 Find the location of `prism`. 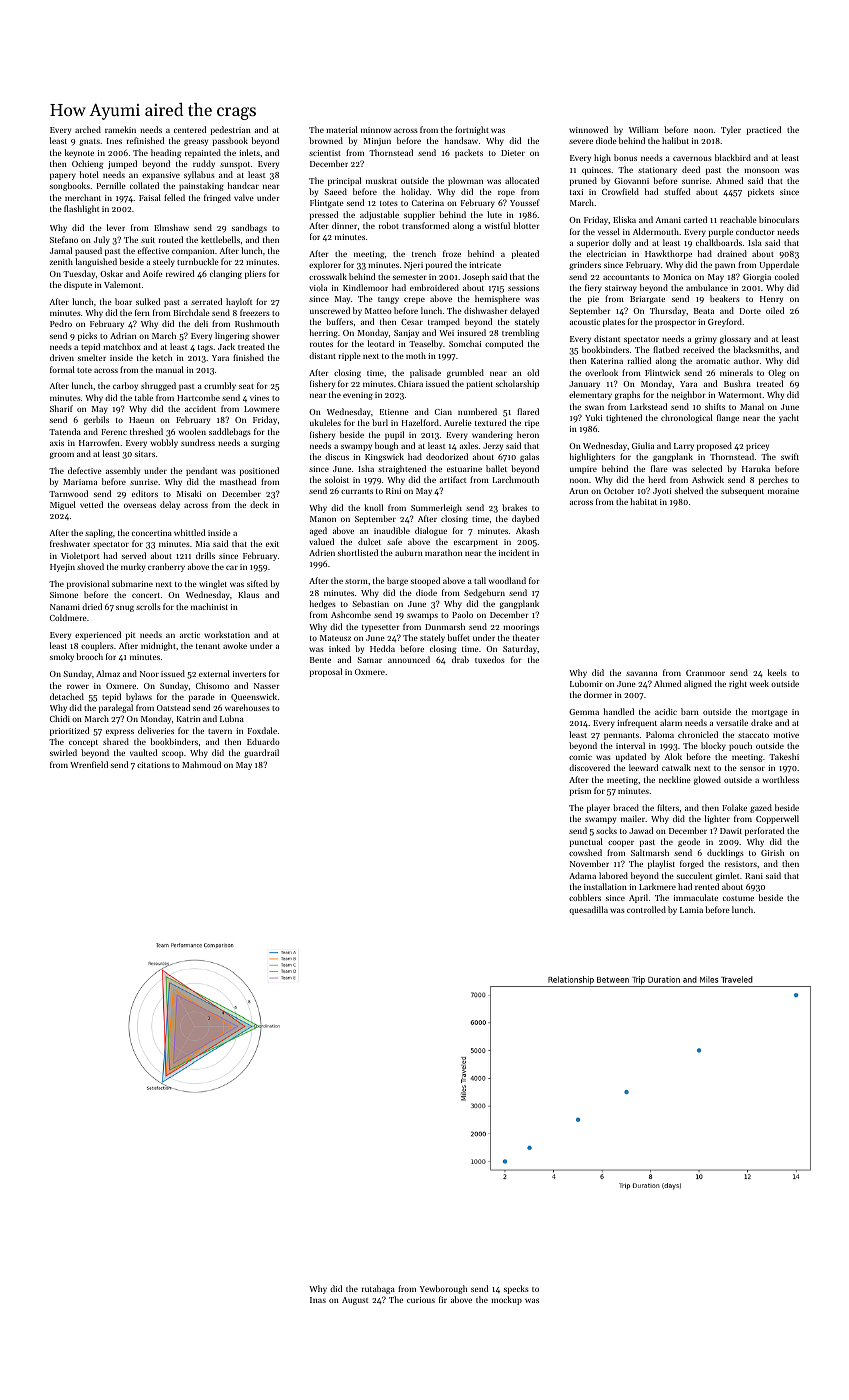

prism is located at coordinates (580, 792).
